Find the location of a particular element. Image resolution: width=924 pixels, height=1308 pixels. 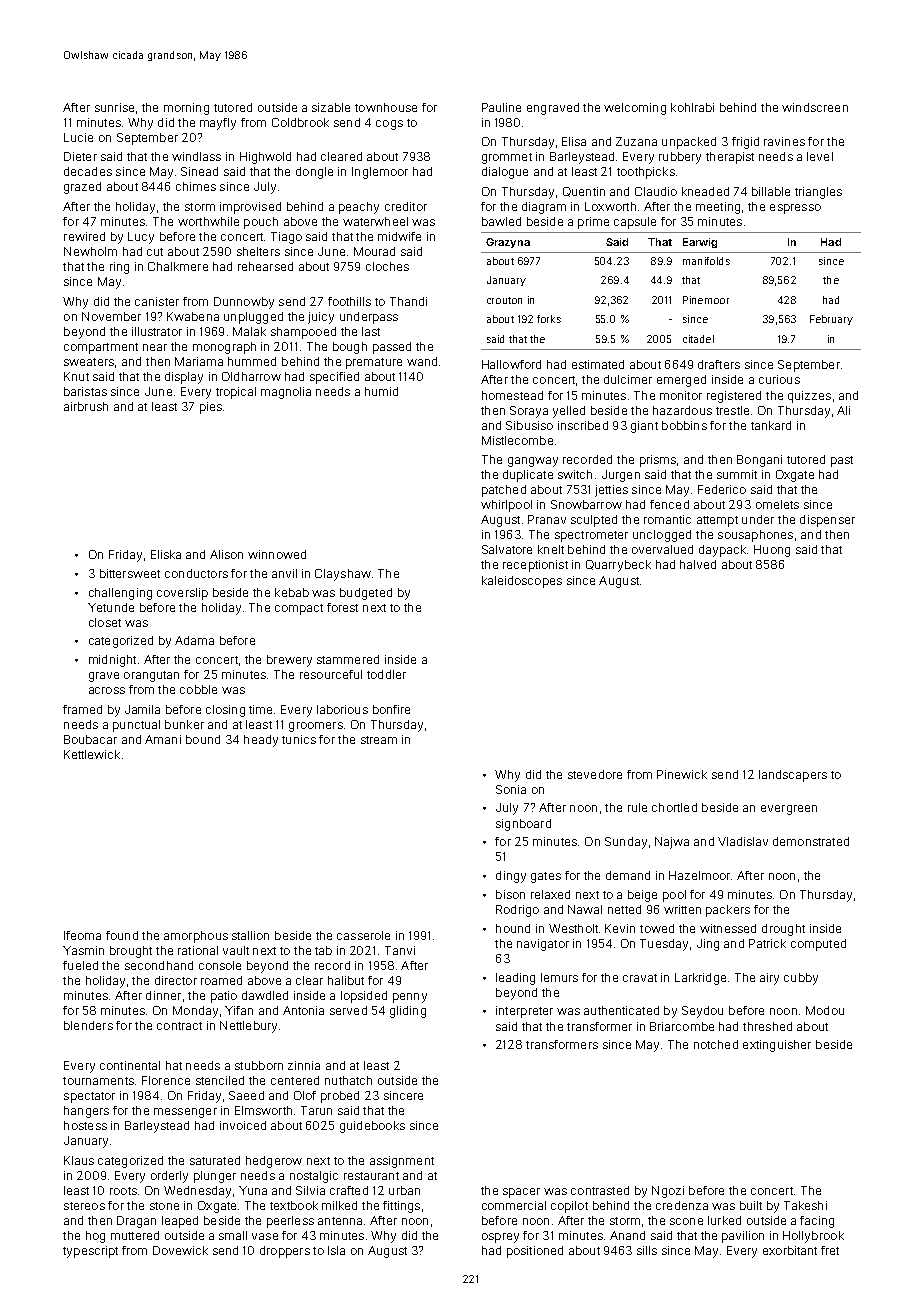

laborious is located at coordinates (342, 709).
